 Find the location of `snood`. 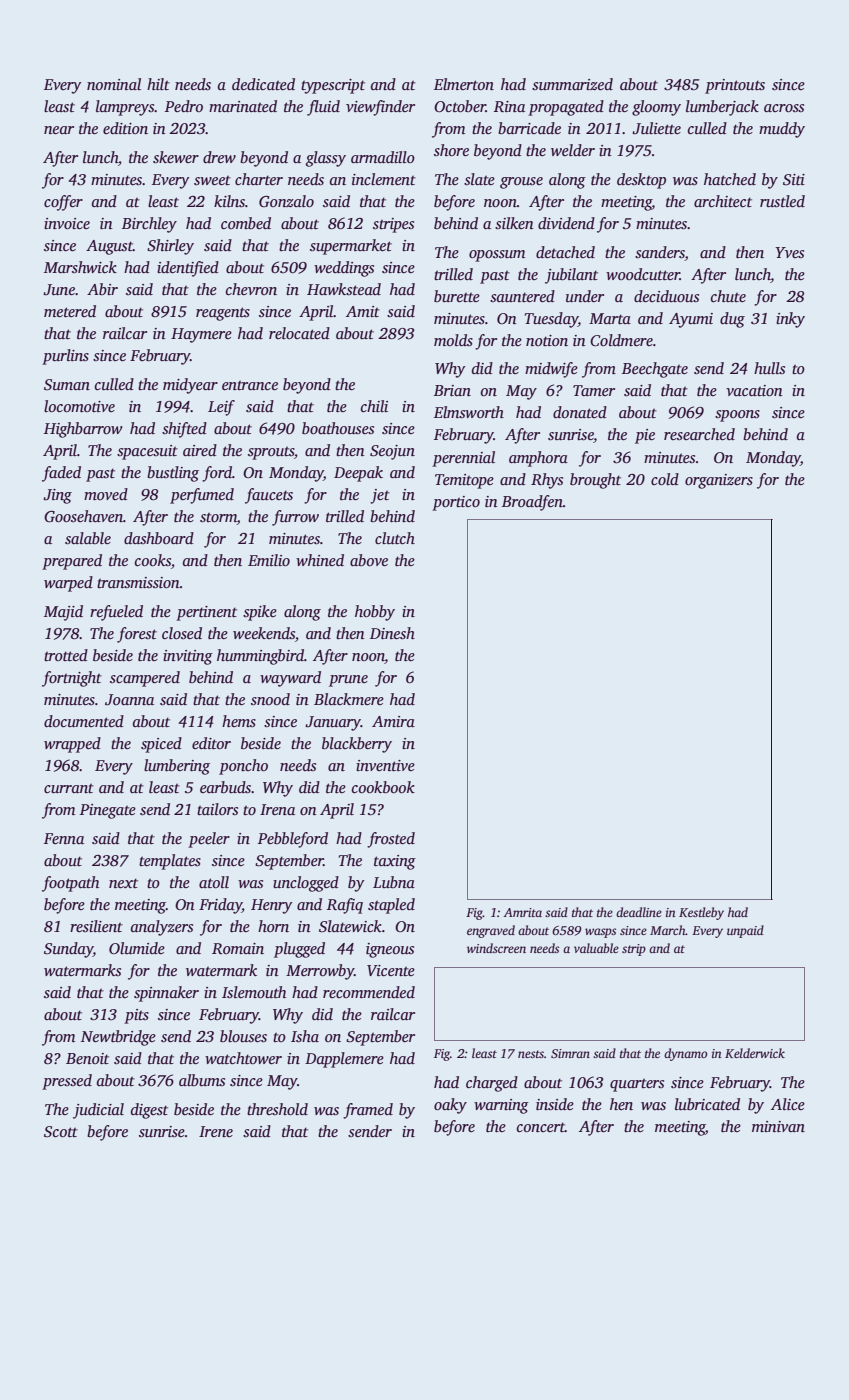

snood is located at coordinates (270, 699).
